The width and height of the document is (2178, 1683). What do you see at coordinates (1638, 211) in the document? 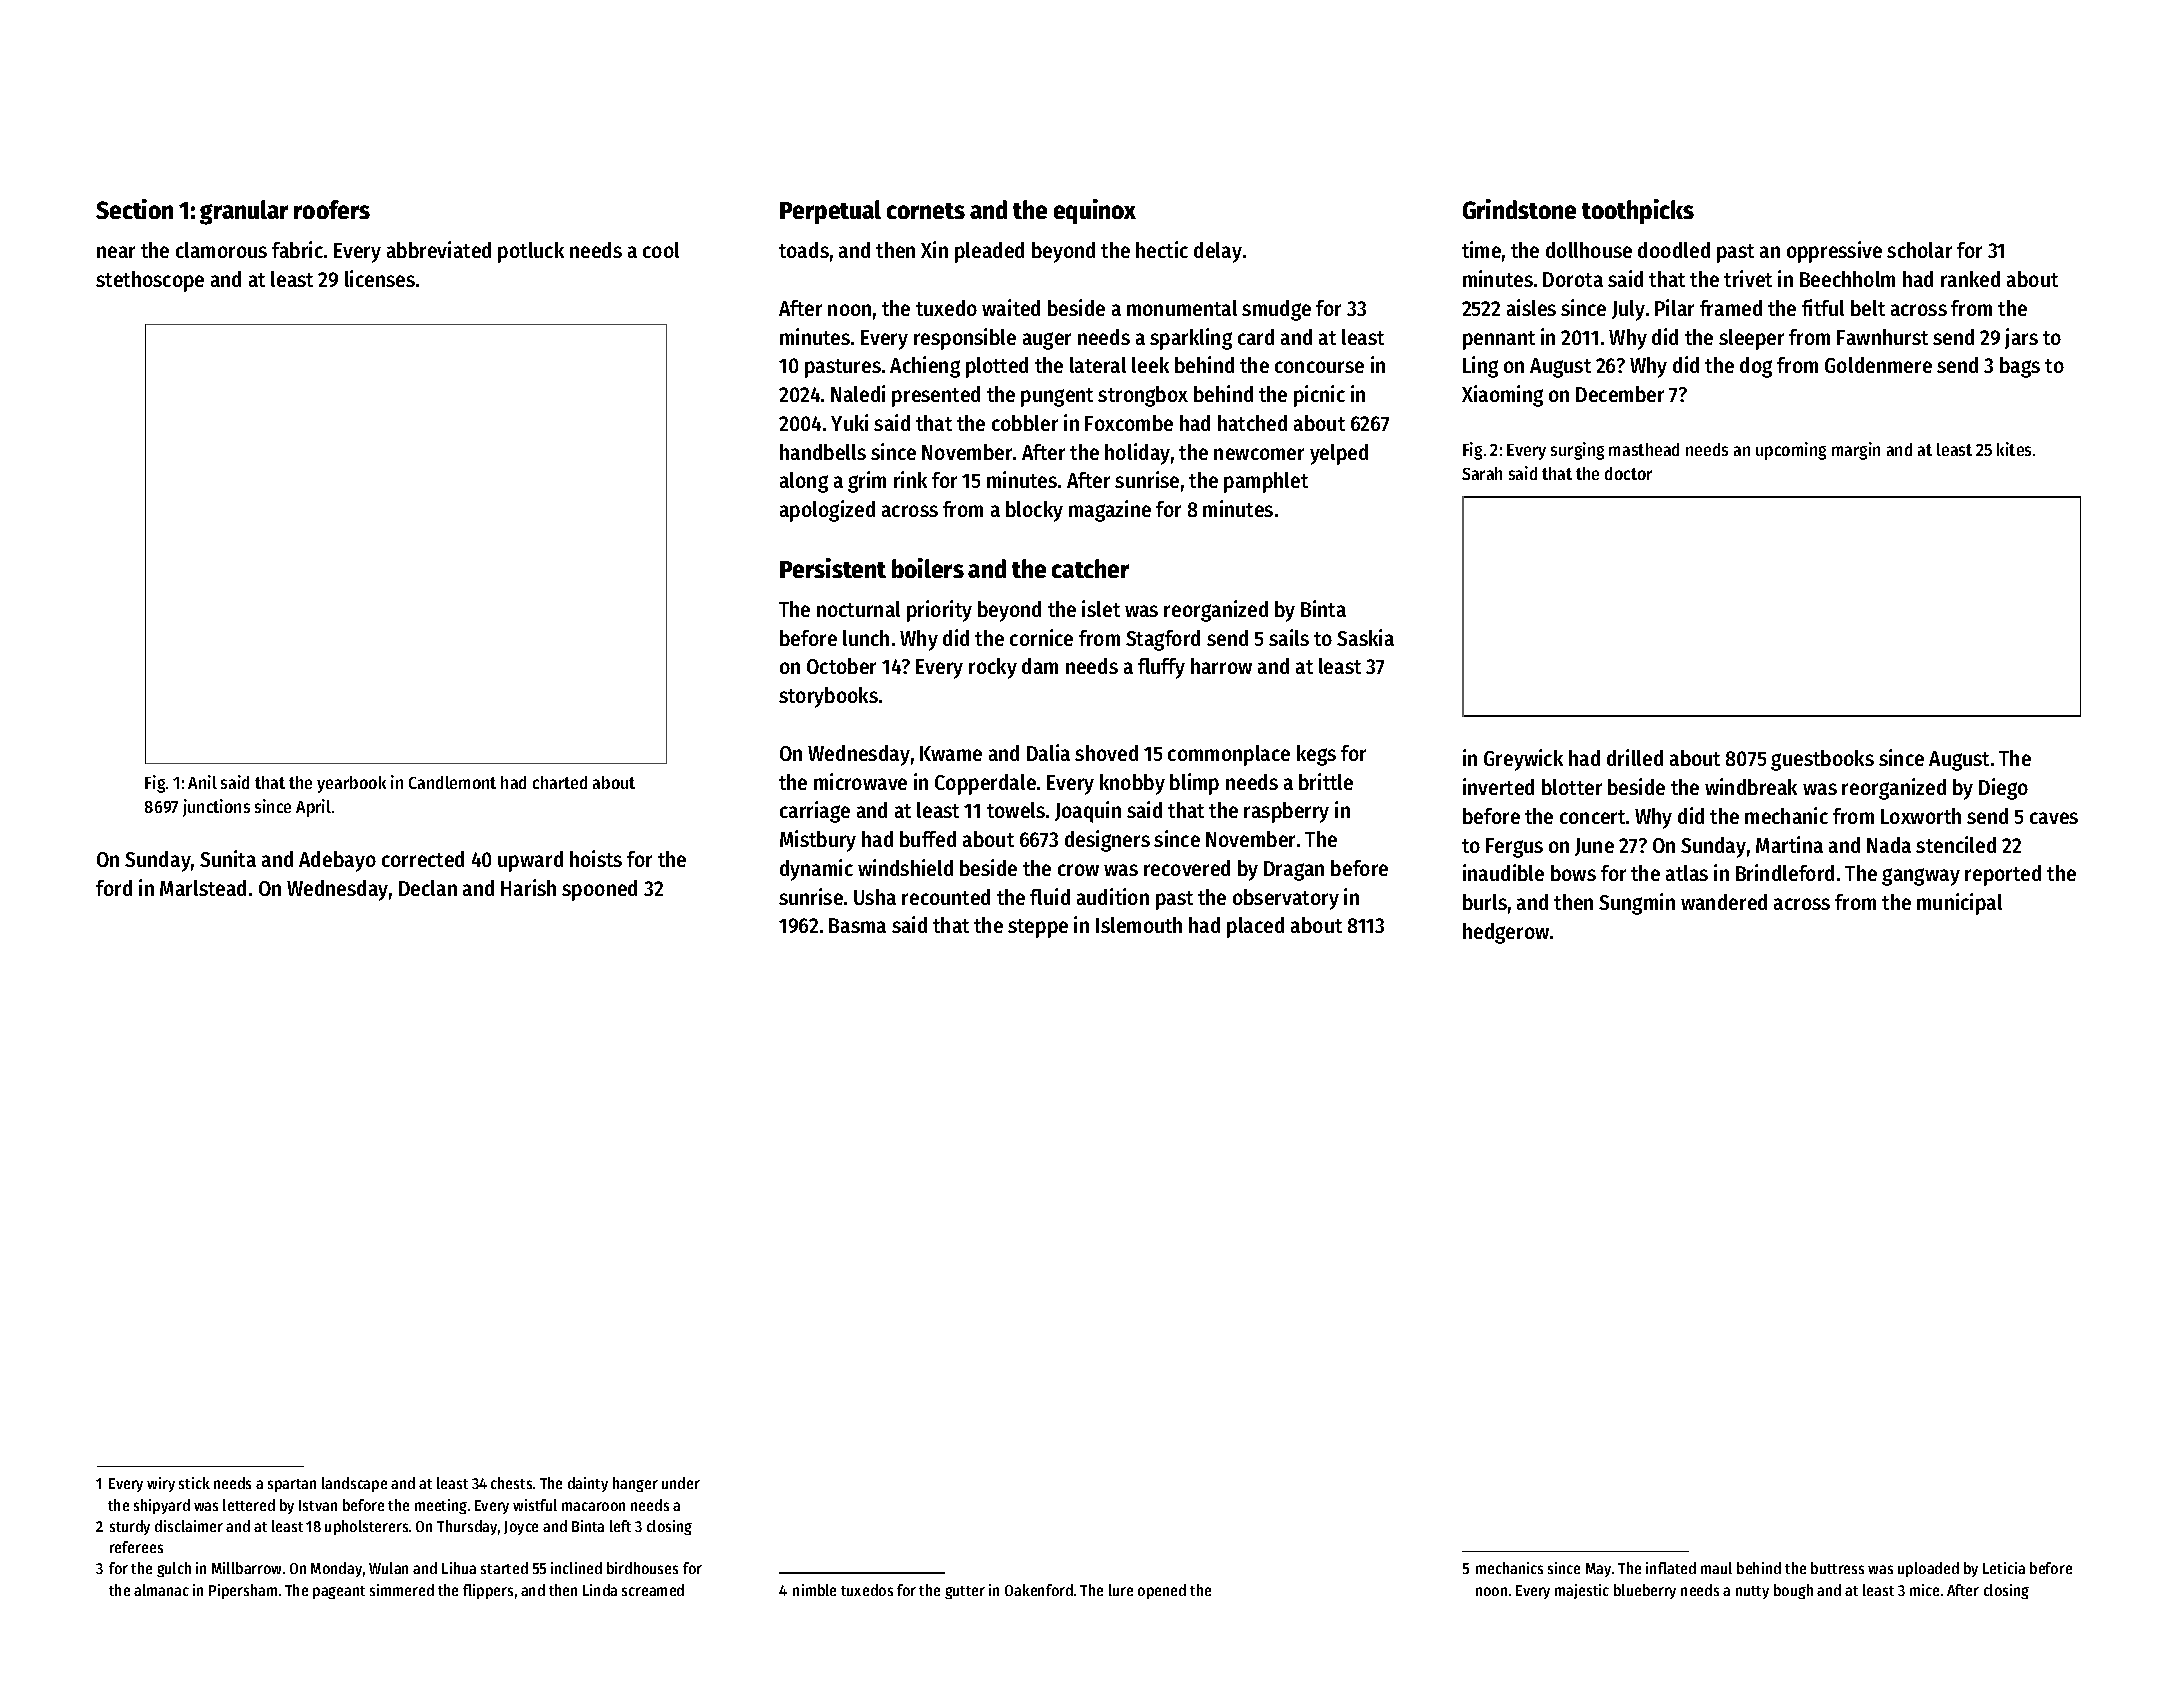
I see `toothpicks` at bounding box center [1638, 211].
